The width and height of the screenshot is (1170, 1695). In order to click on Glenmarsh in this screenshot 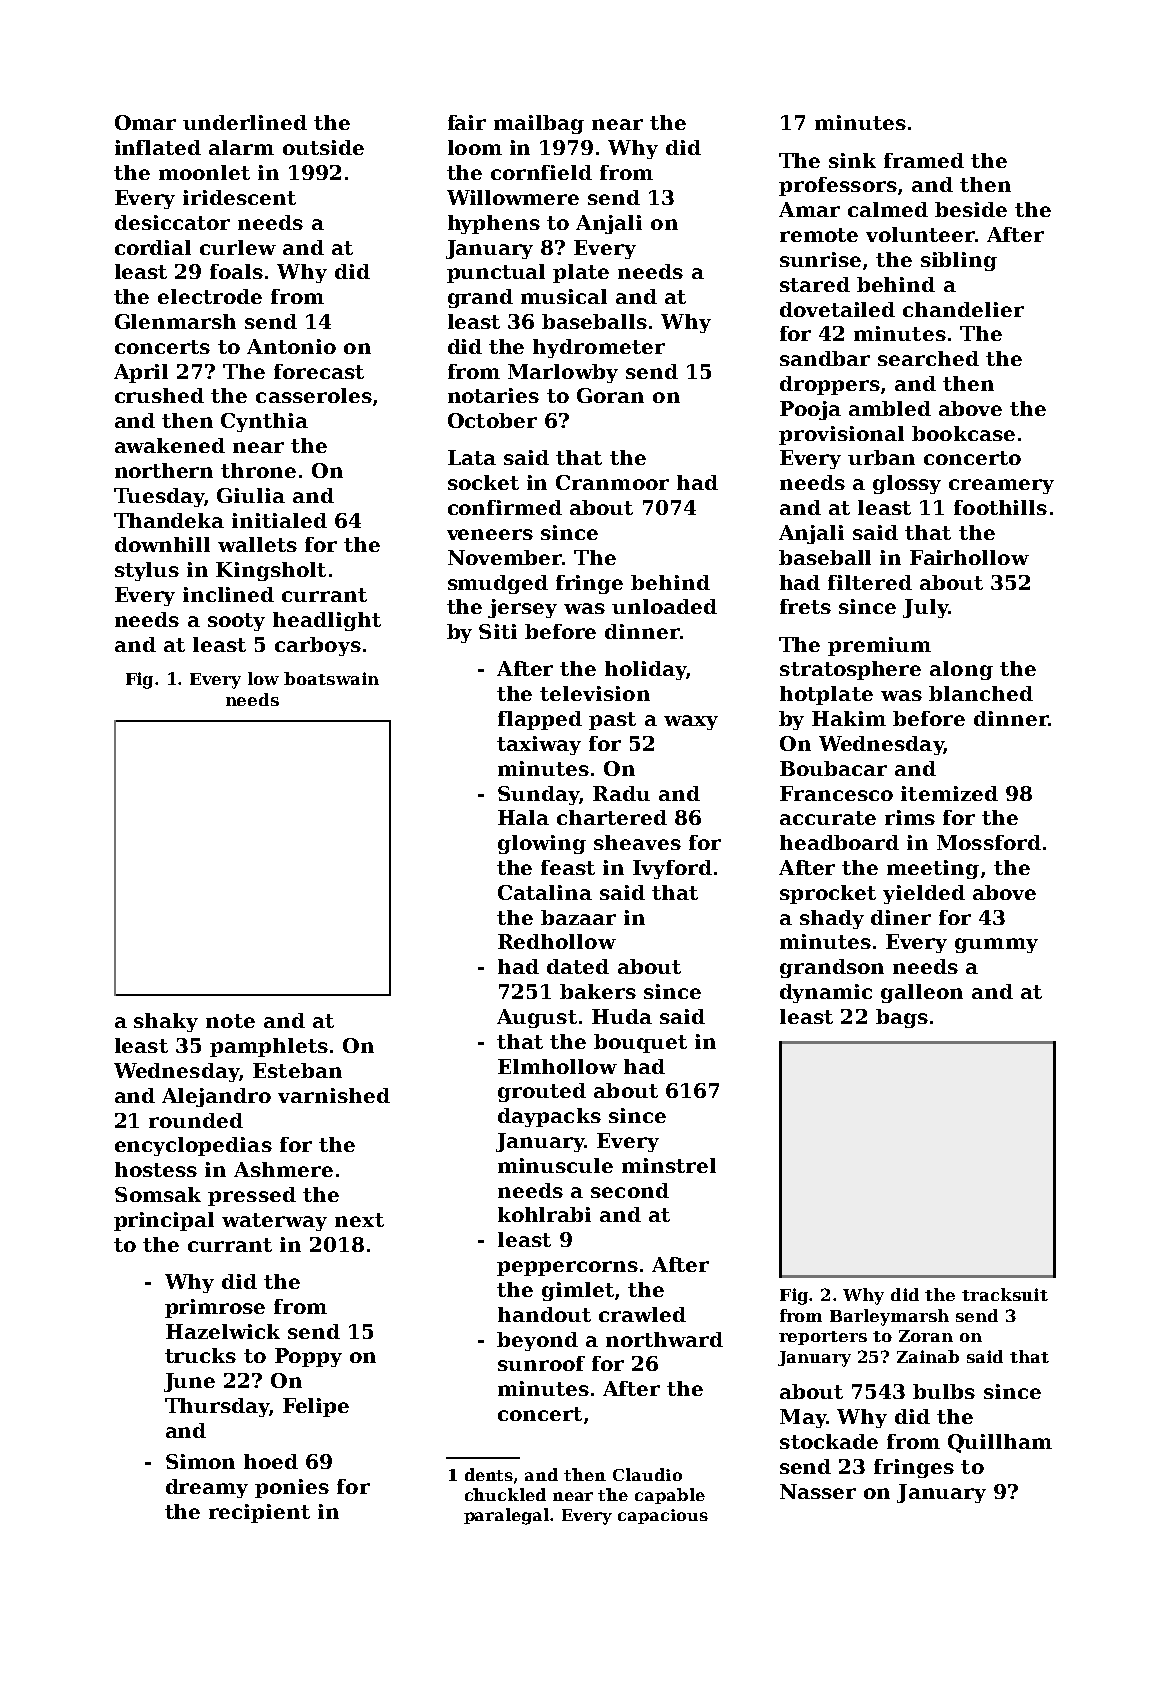, I will do `click(175, 321)`.
